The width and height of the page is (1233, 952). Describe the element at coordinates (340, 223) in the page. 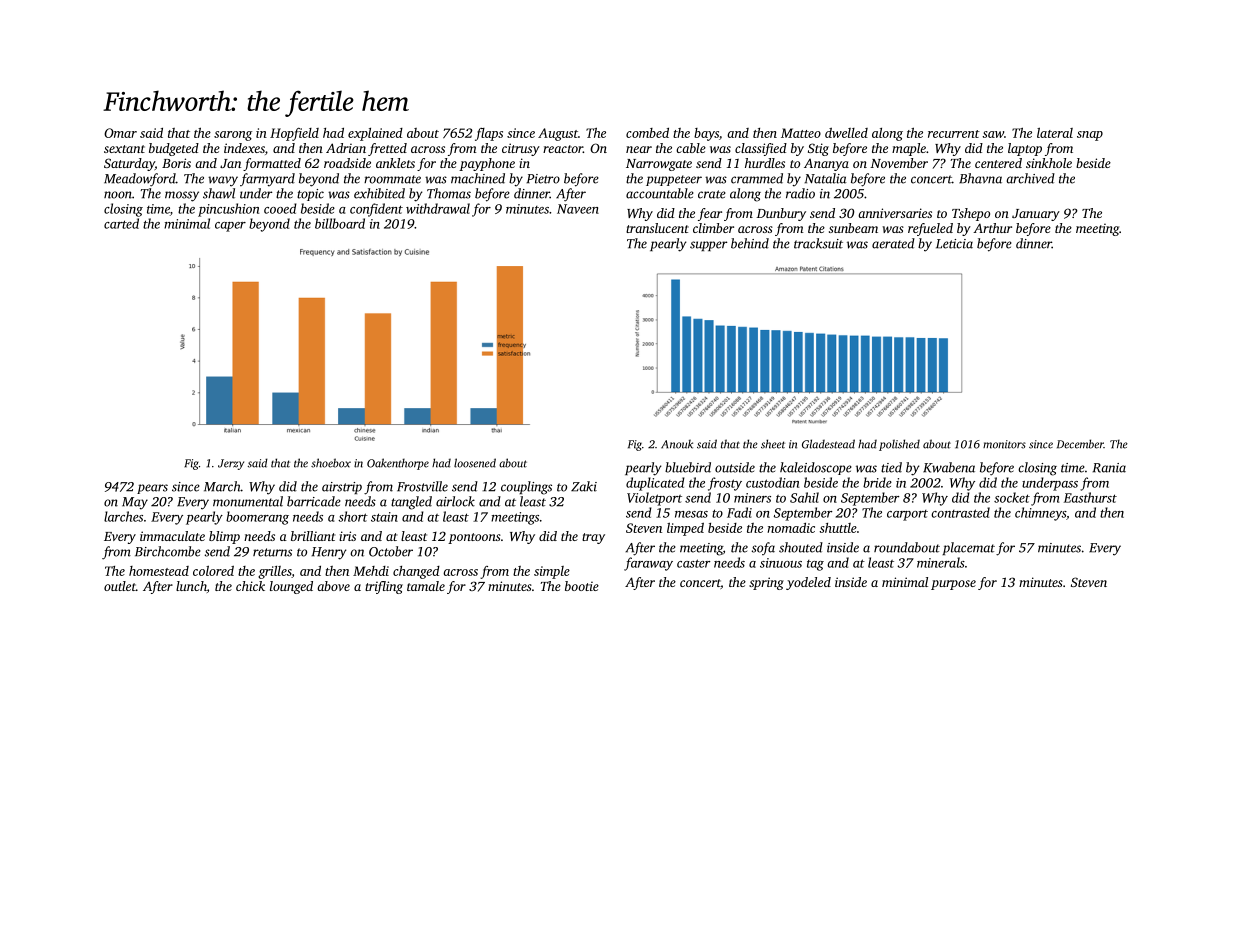

I see `billboard` at that location.
